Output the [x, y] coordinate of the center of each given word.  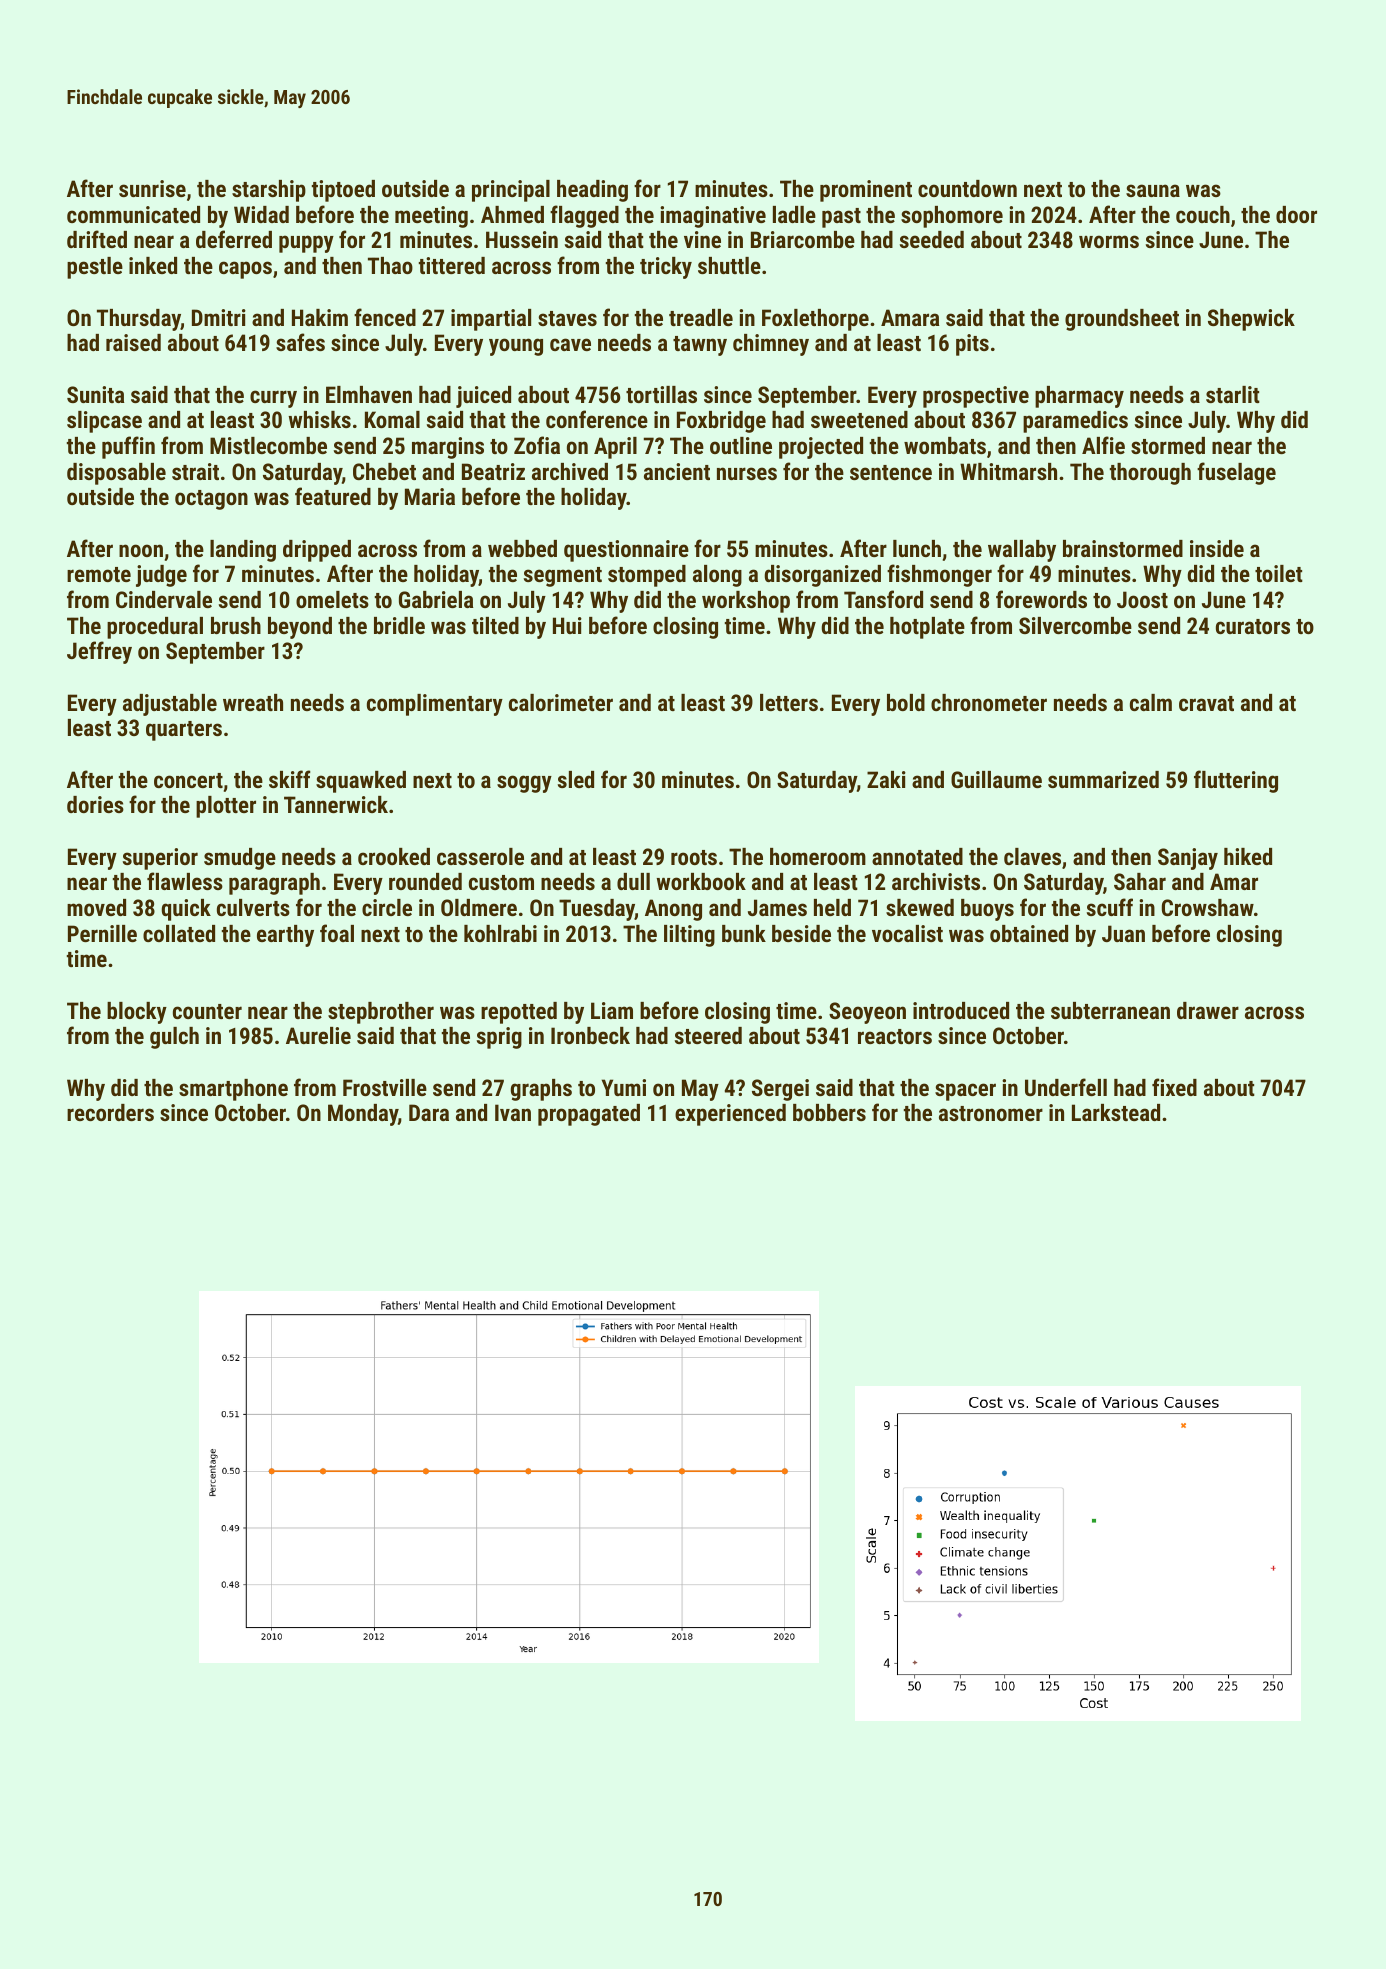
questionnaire [626, 551]
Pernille [102, 933]
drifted [97, 239]
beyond [300, 628]
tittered [452, 265]
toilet [1279, 573]
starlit [1233, 394]
